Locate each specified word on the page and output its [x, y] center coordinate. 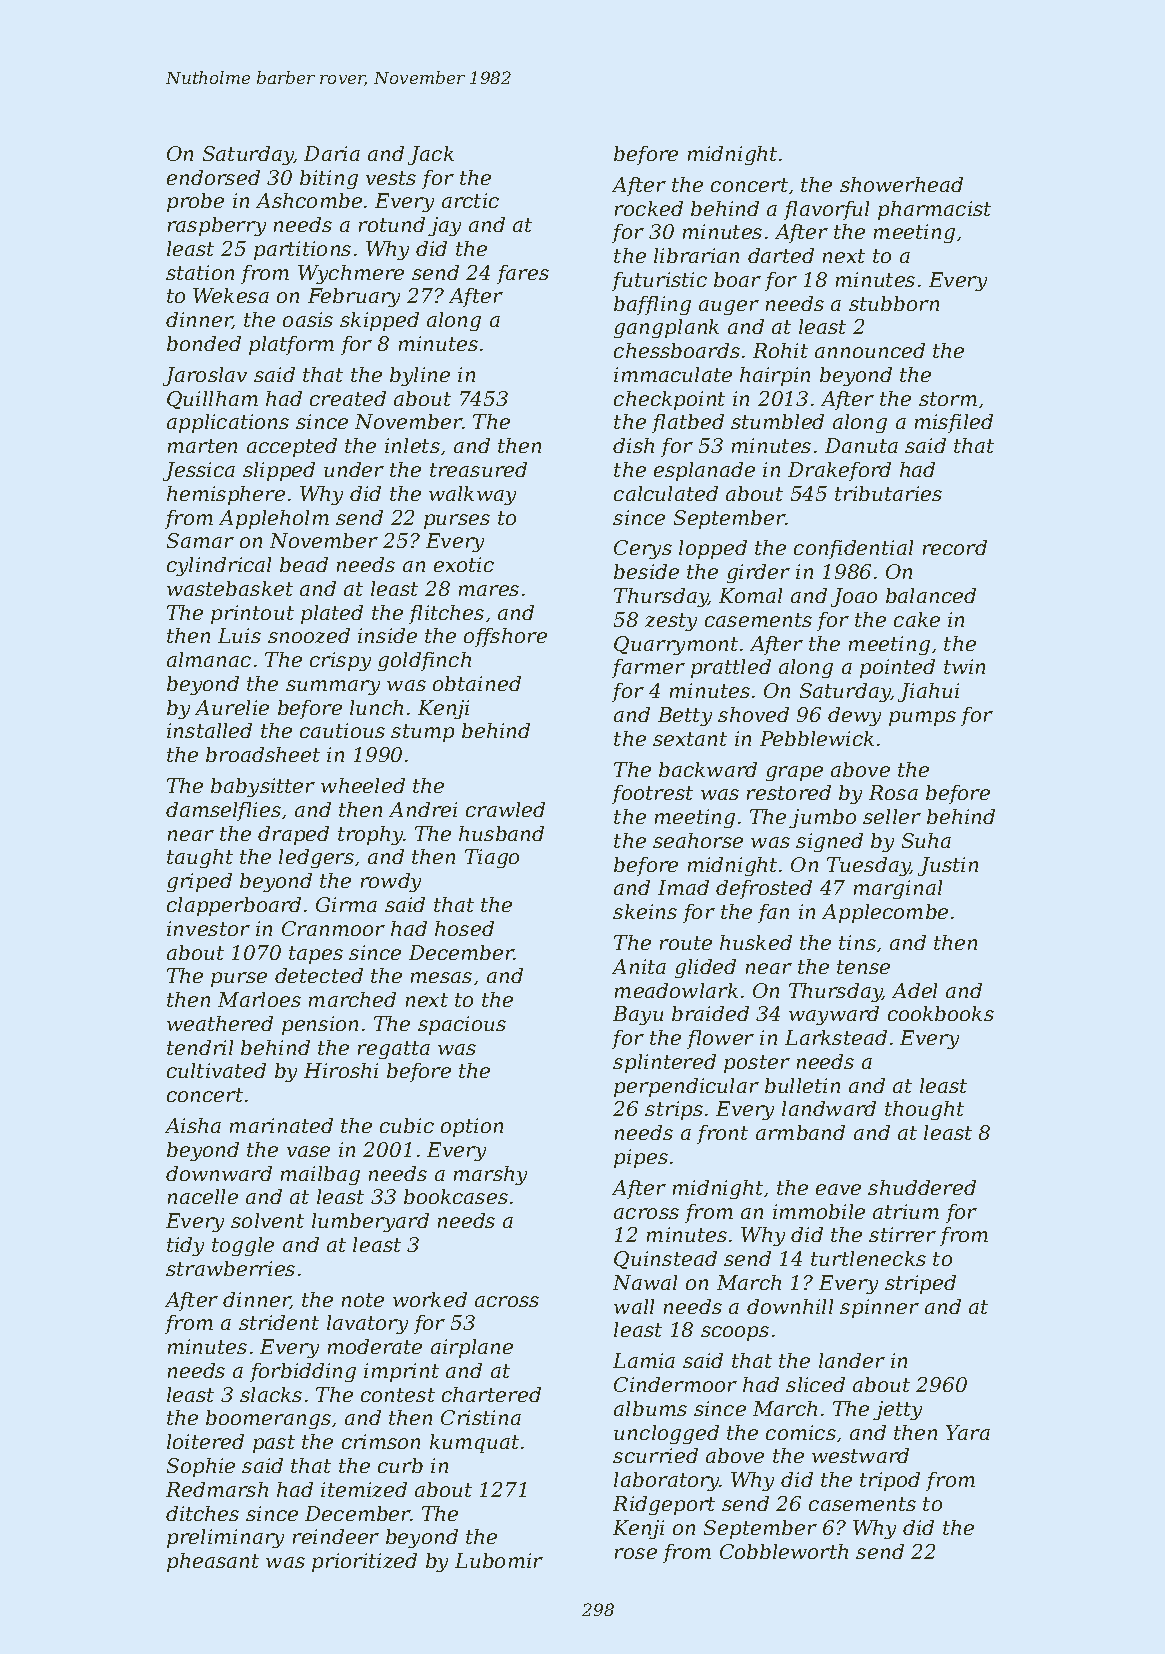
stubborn [894, 303]
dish [633, 445]
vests [391, 178]
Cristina [481, 1417]
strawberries [230, 1268]
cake [917, 619]
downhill [790, 1306]
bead [304, 564]
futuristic [659, 281]
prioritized [364, 1562]
